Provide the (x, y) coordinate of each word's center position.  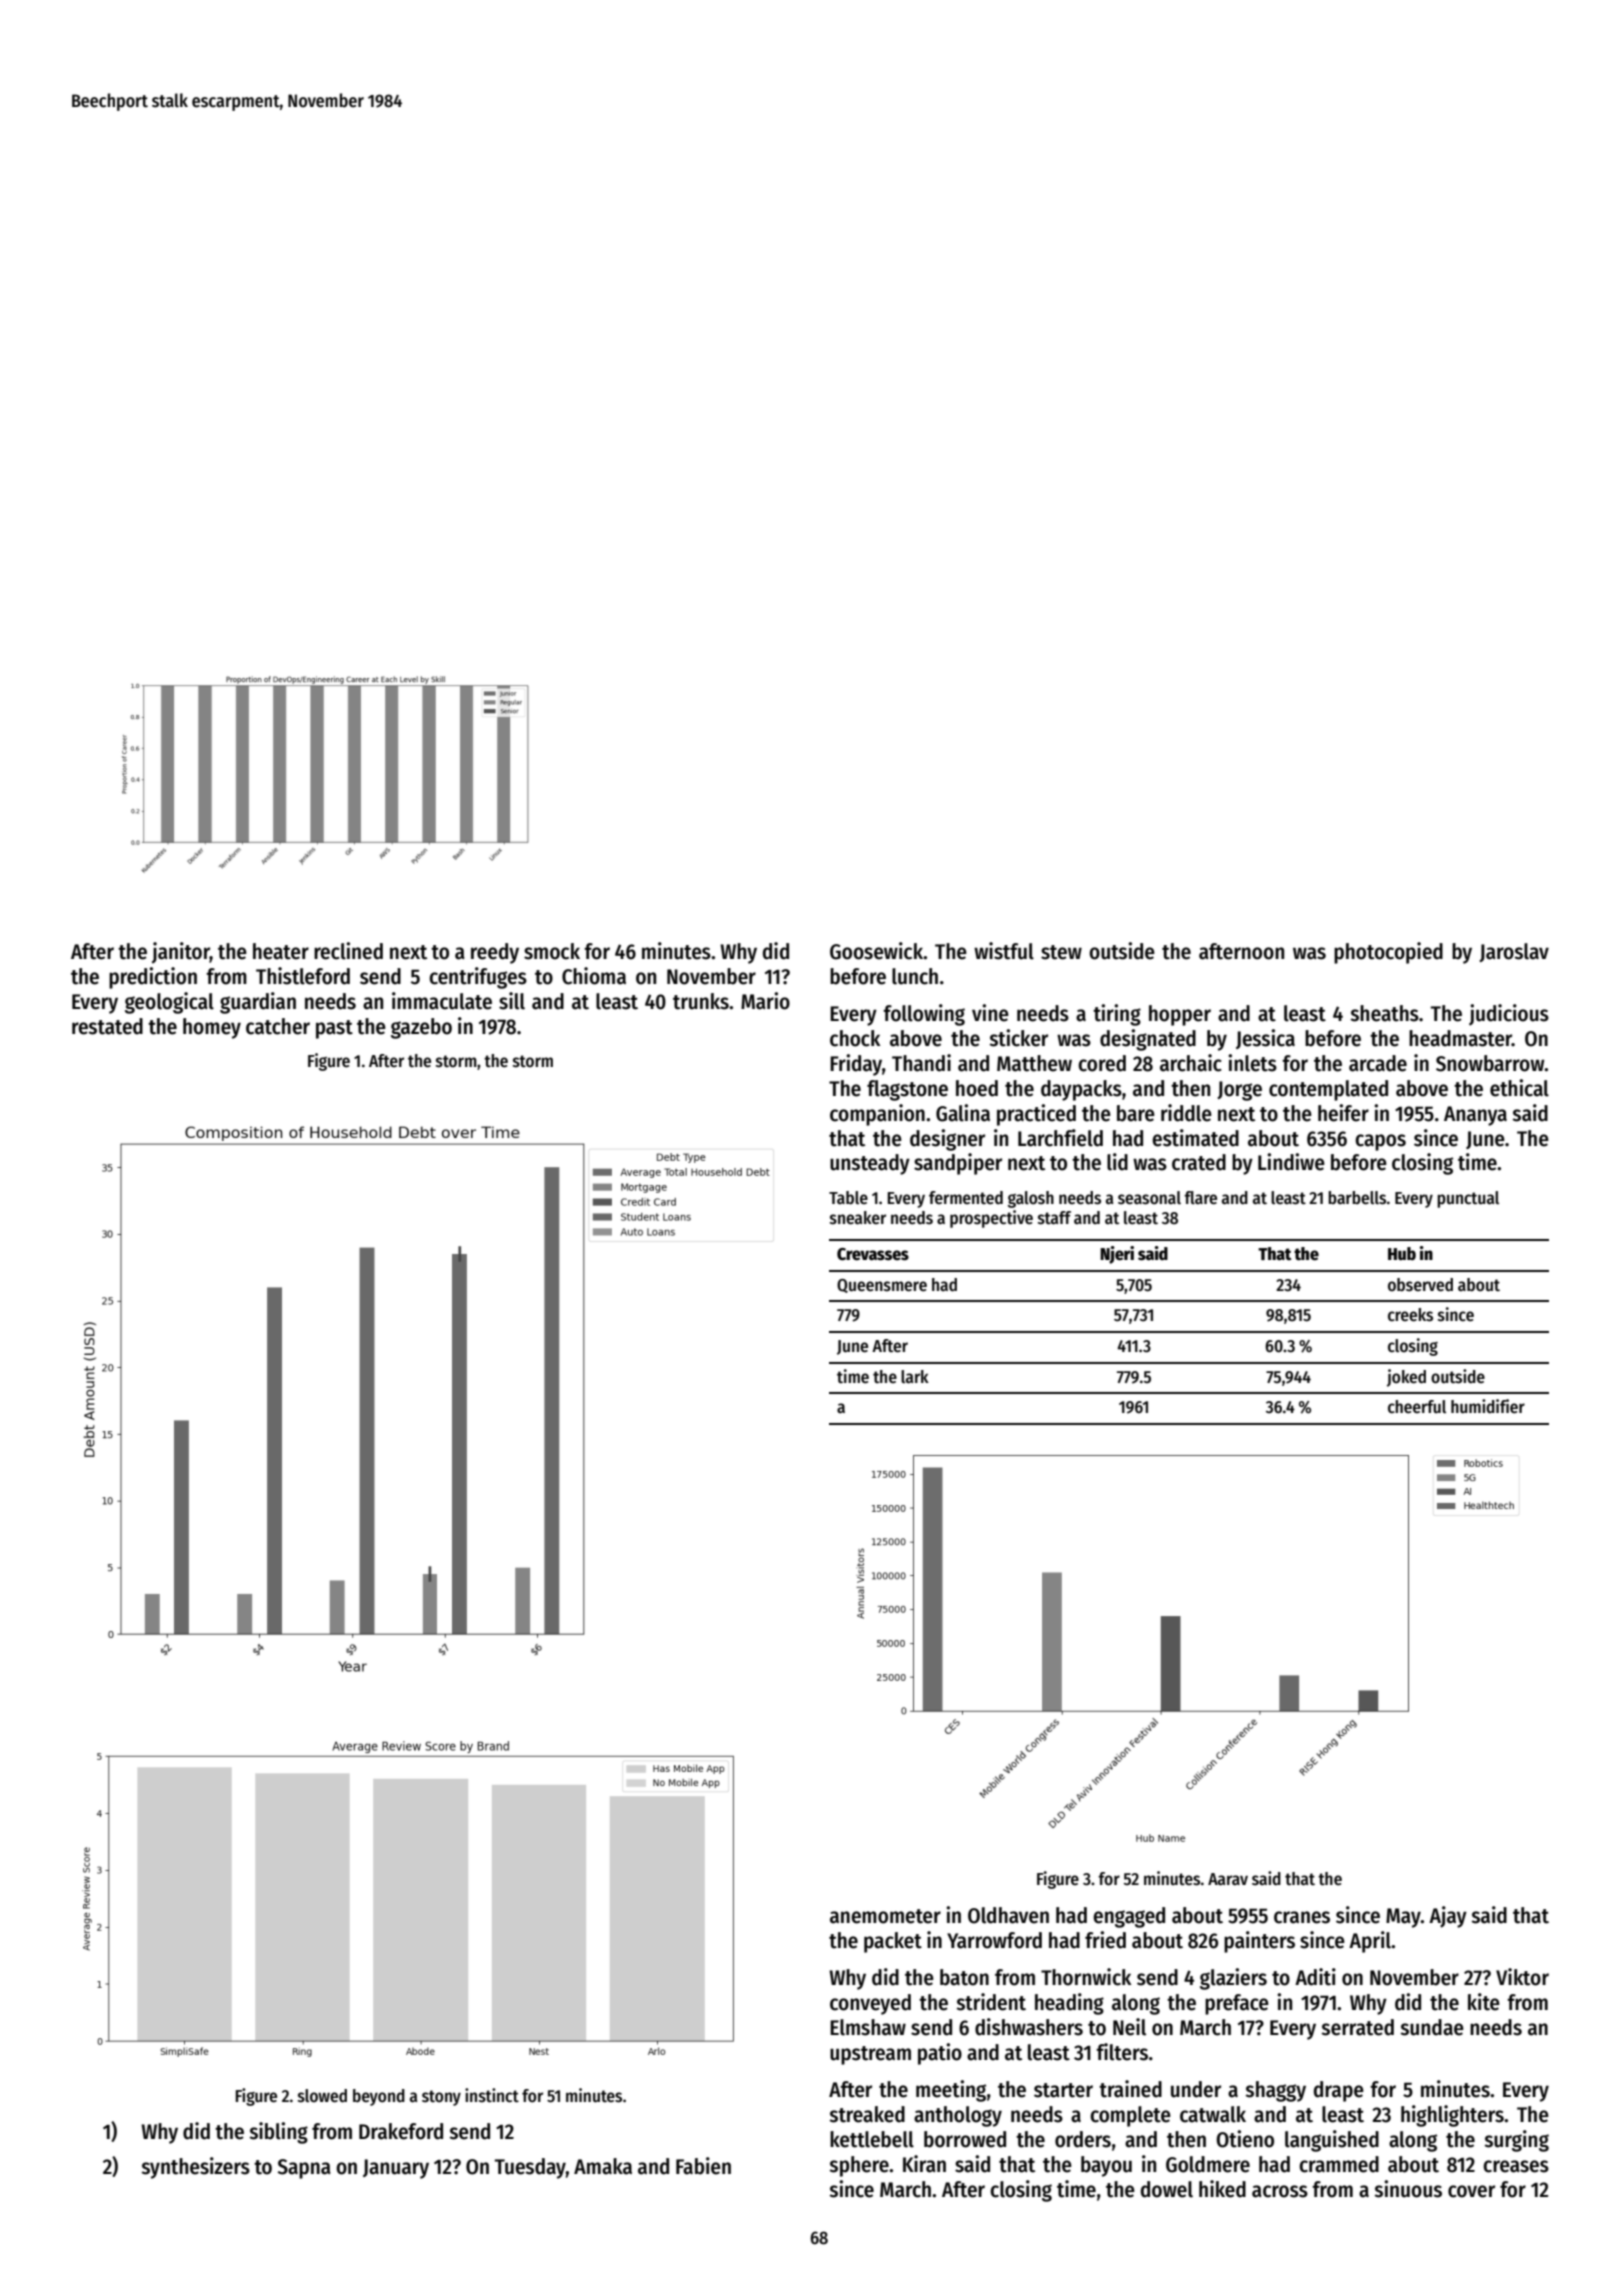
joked (1406, 1378)
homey (212, 1028)
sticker (1018, 1038)
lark (915, 1377)
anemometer (885, 1916)
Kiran (924, 2164)
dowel (1167, 2189)
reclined (348, 951)
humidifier (1488, 1406)
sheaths (1384, 1013)
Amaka (603, 2166)
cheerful (1417, 1407)
